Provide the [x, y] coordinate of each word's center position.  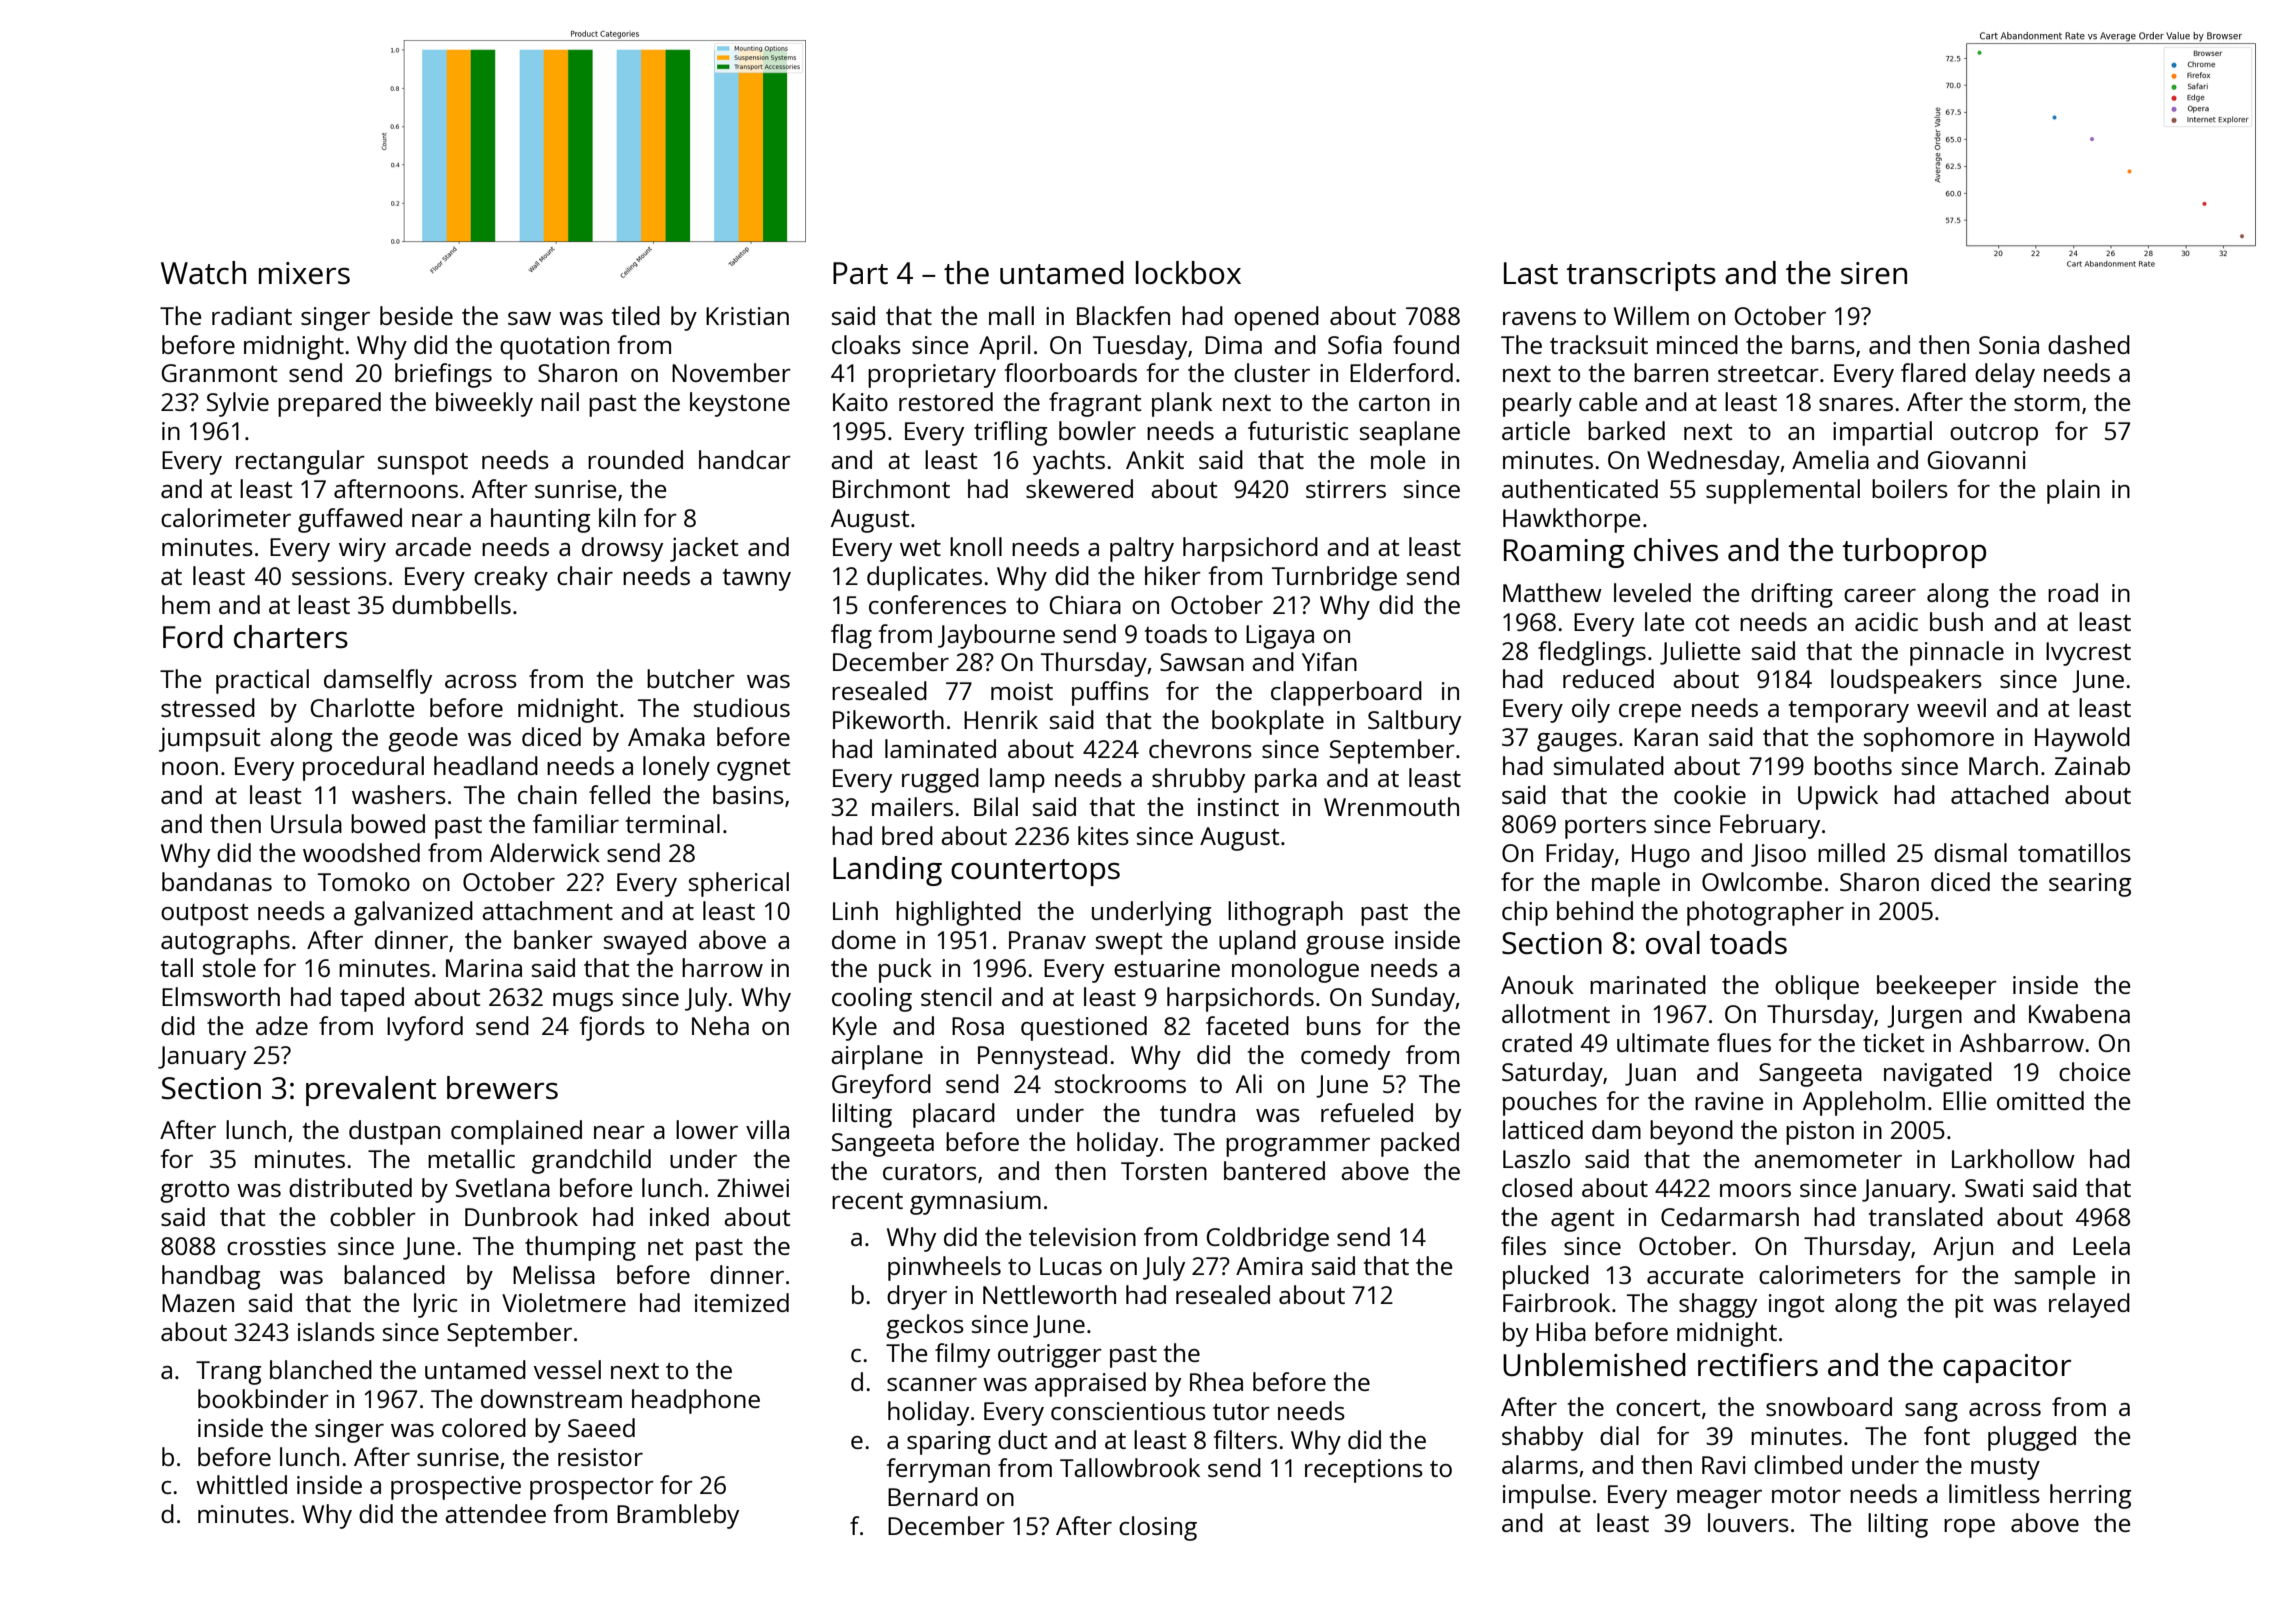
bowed [388, 823]
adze [282, 1025]
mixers [304, 273]
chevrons [1200, 748]
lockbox [1188, 273]
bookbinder [263, 1398]
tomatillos [2074, 852]
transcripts [1641, 276]
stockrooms [1120, 1083]
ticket [1893, 1042]
